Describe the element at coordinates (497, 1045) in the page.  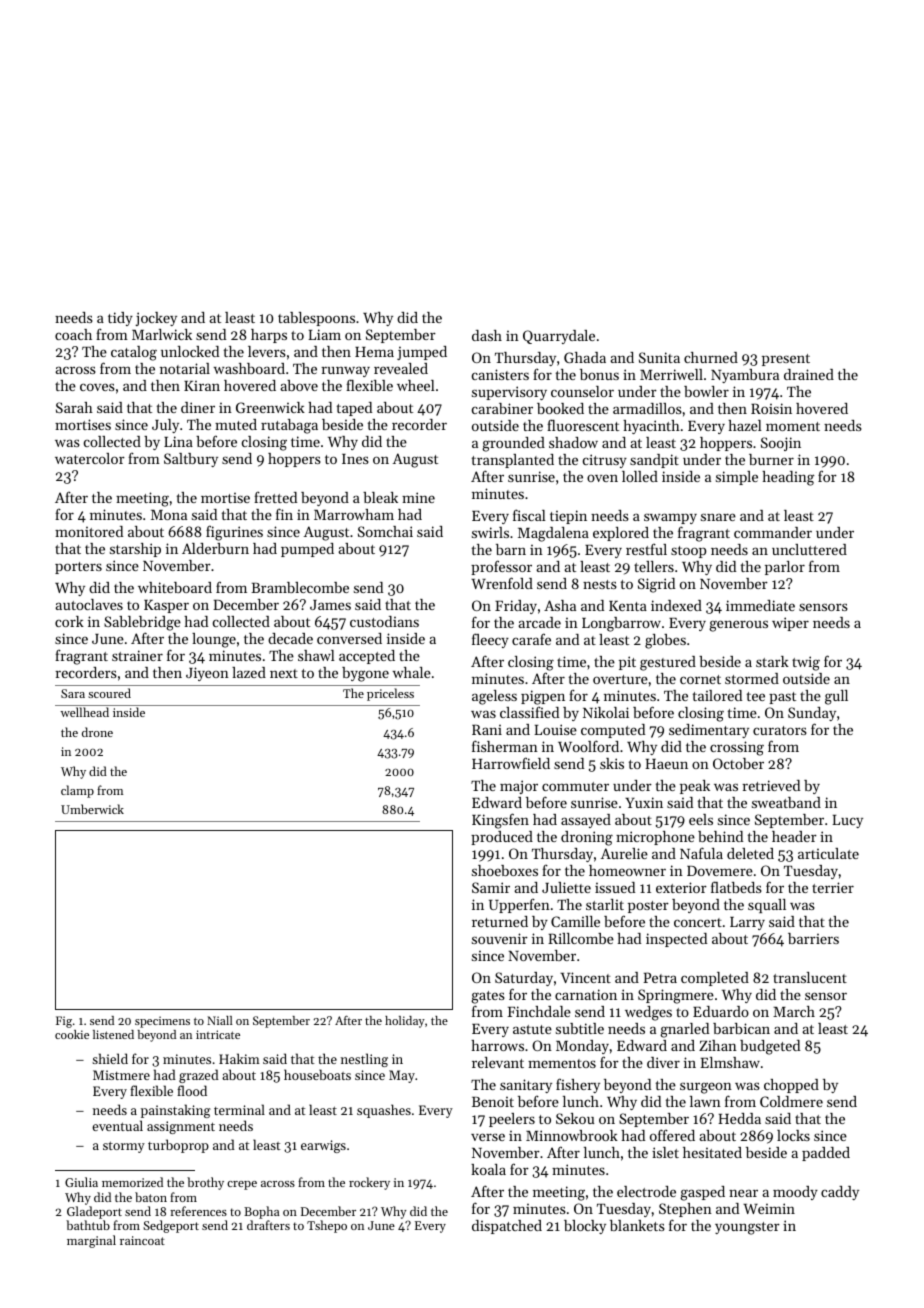
I see `harrows` at that location.
